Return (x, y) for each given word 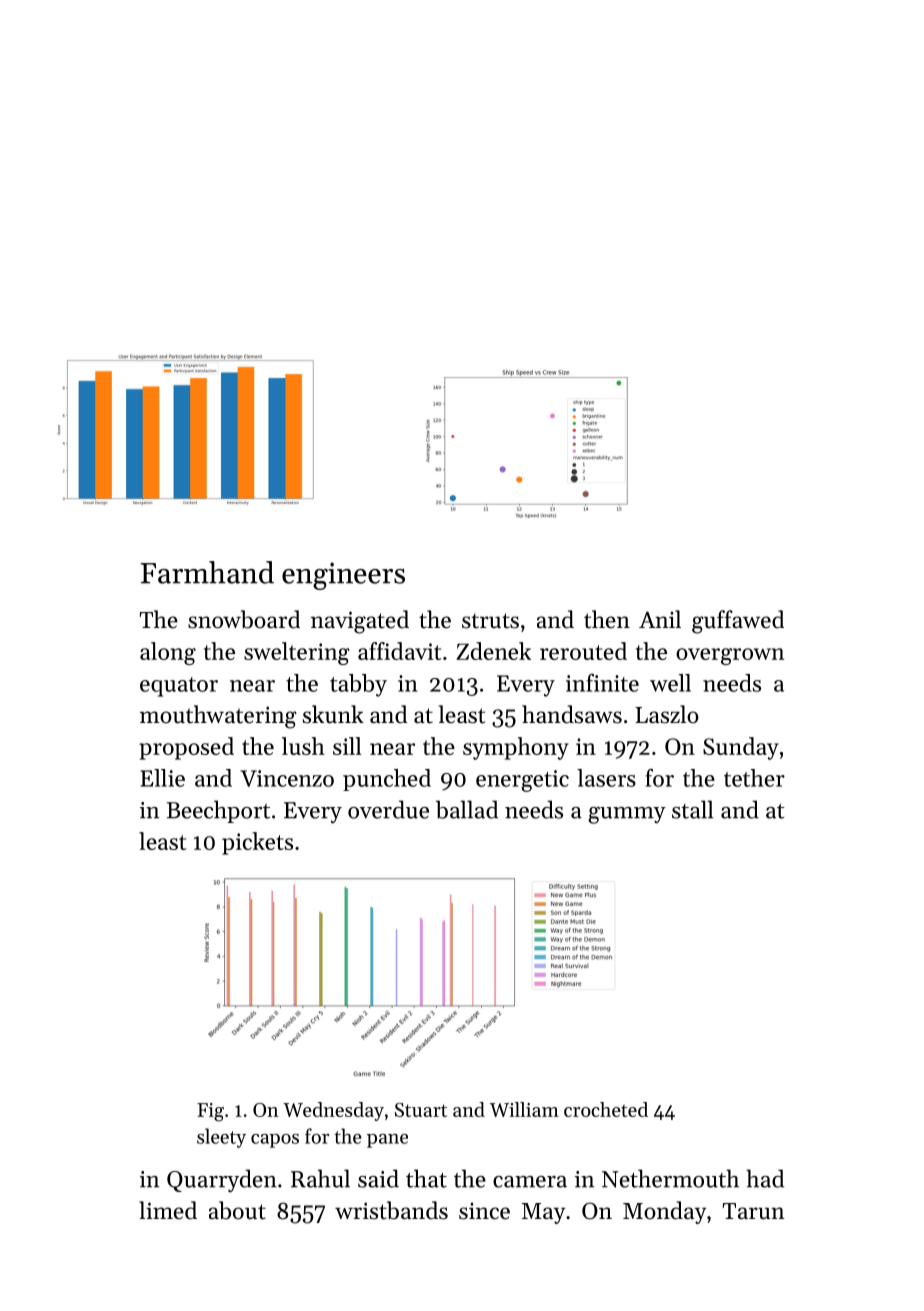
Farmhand (207, 572)
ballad (467, 809)
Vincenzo (287, 778)
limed (168, 1210)
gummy (627, 815)
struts (490, 621)
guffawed (738, 622)
